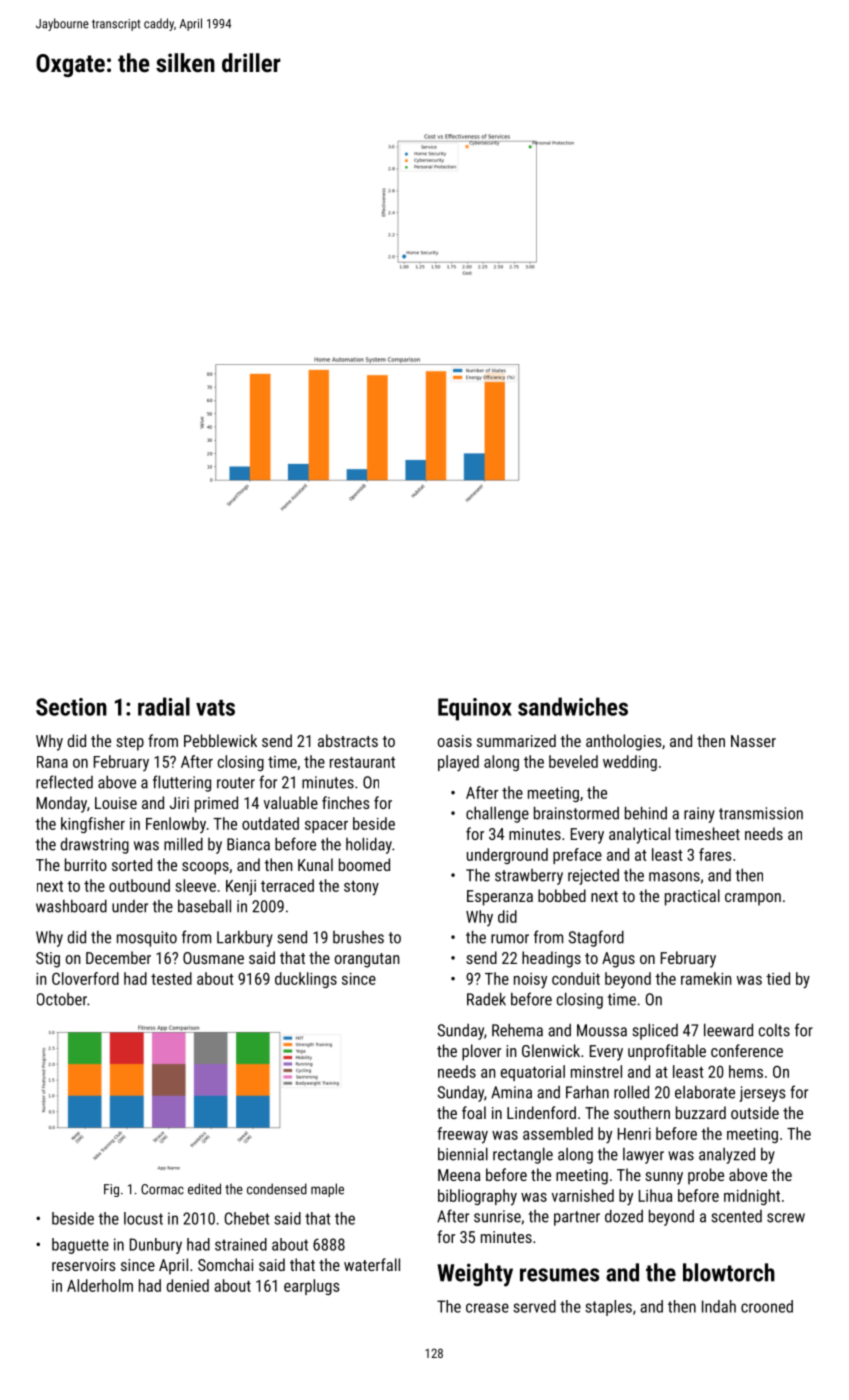  What do you see at coordinates (573, 706) in the document?
I see `sandwiches` at bounding box center [573, 706].
